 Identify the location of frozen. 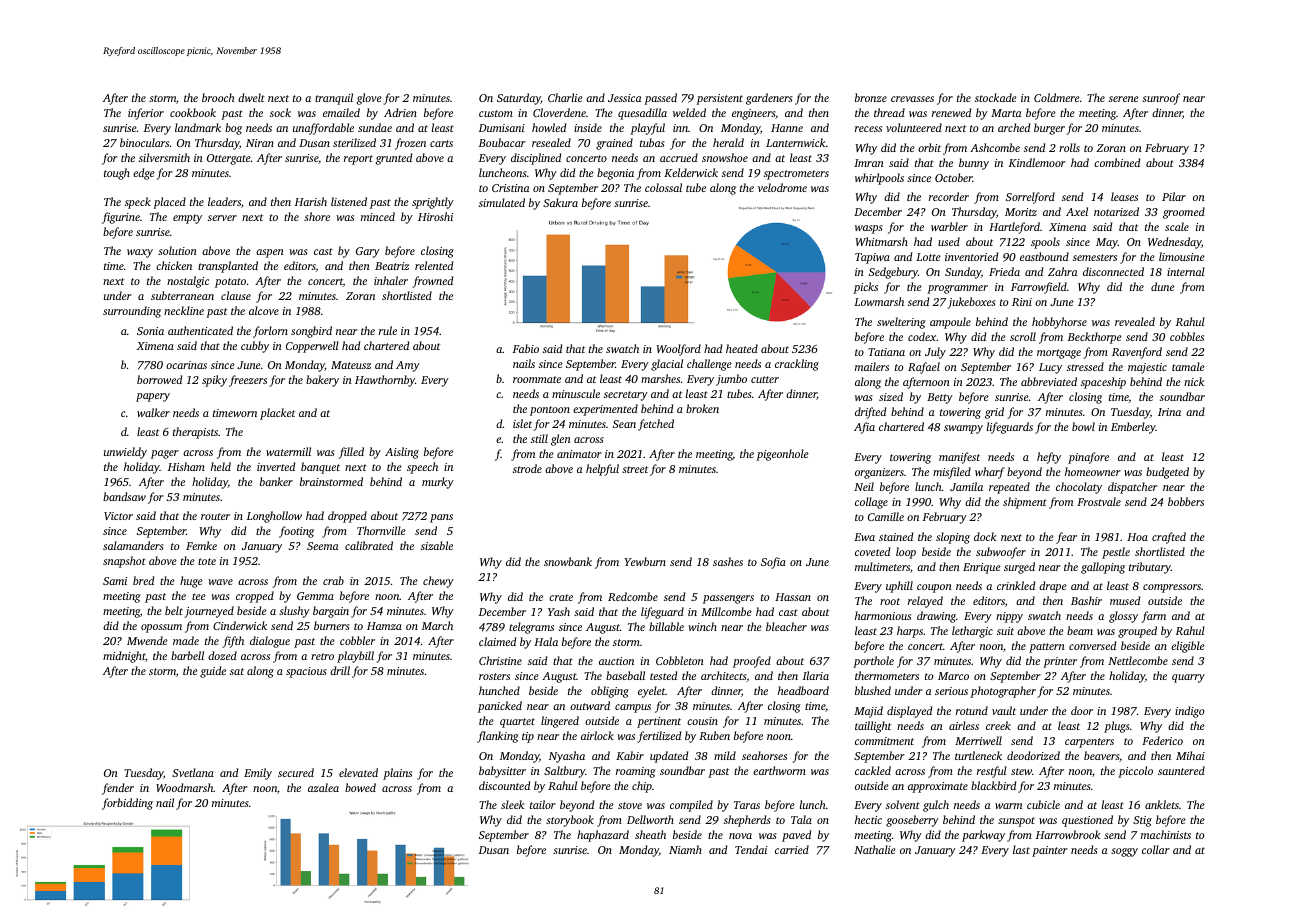
(410, 144).
